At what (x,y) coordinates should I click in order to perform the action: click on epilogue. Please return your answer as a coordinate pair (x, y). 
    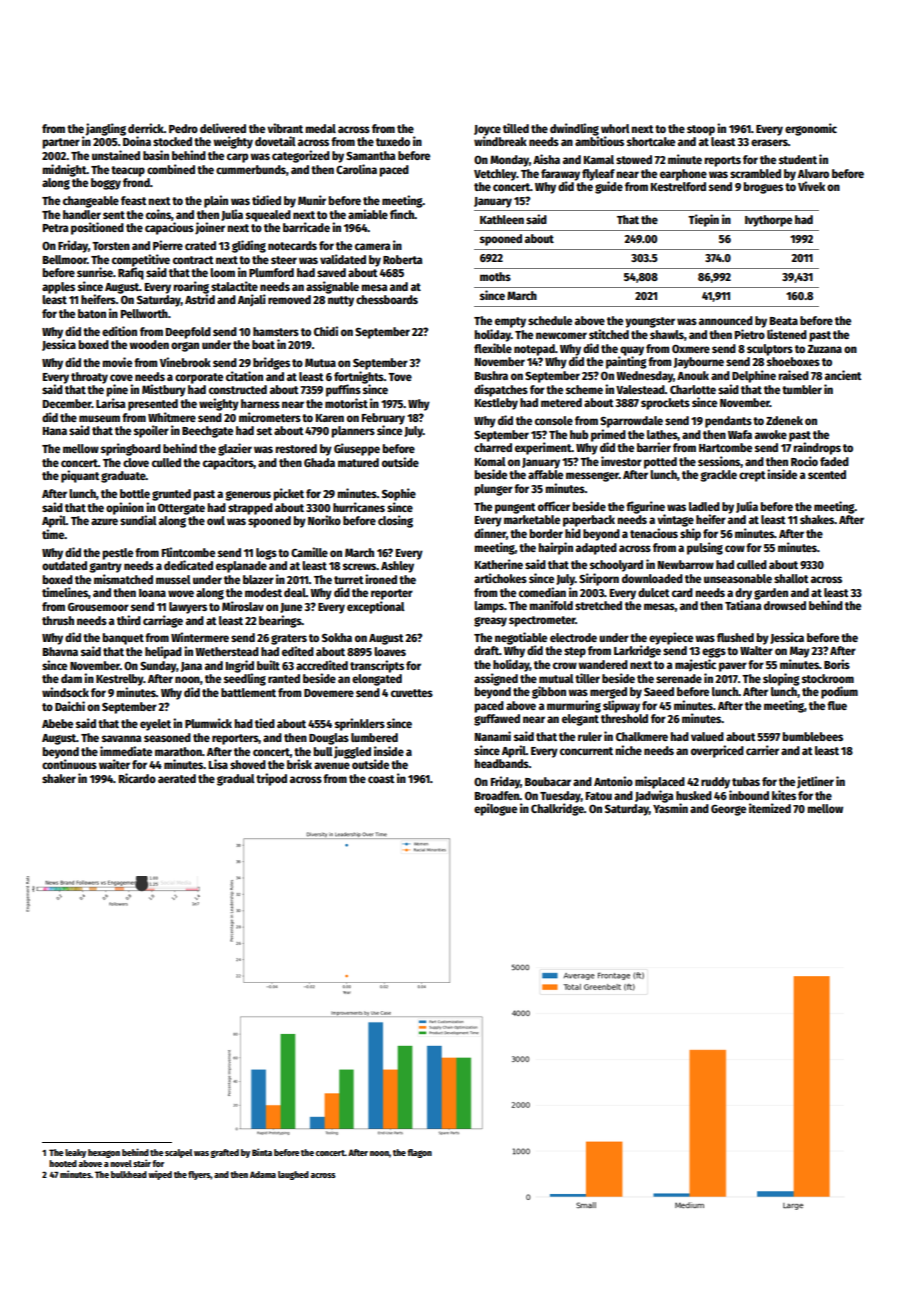
    Looking at the image, I should click on (495, 809).
